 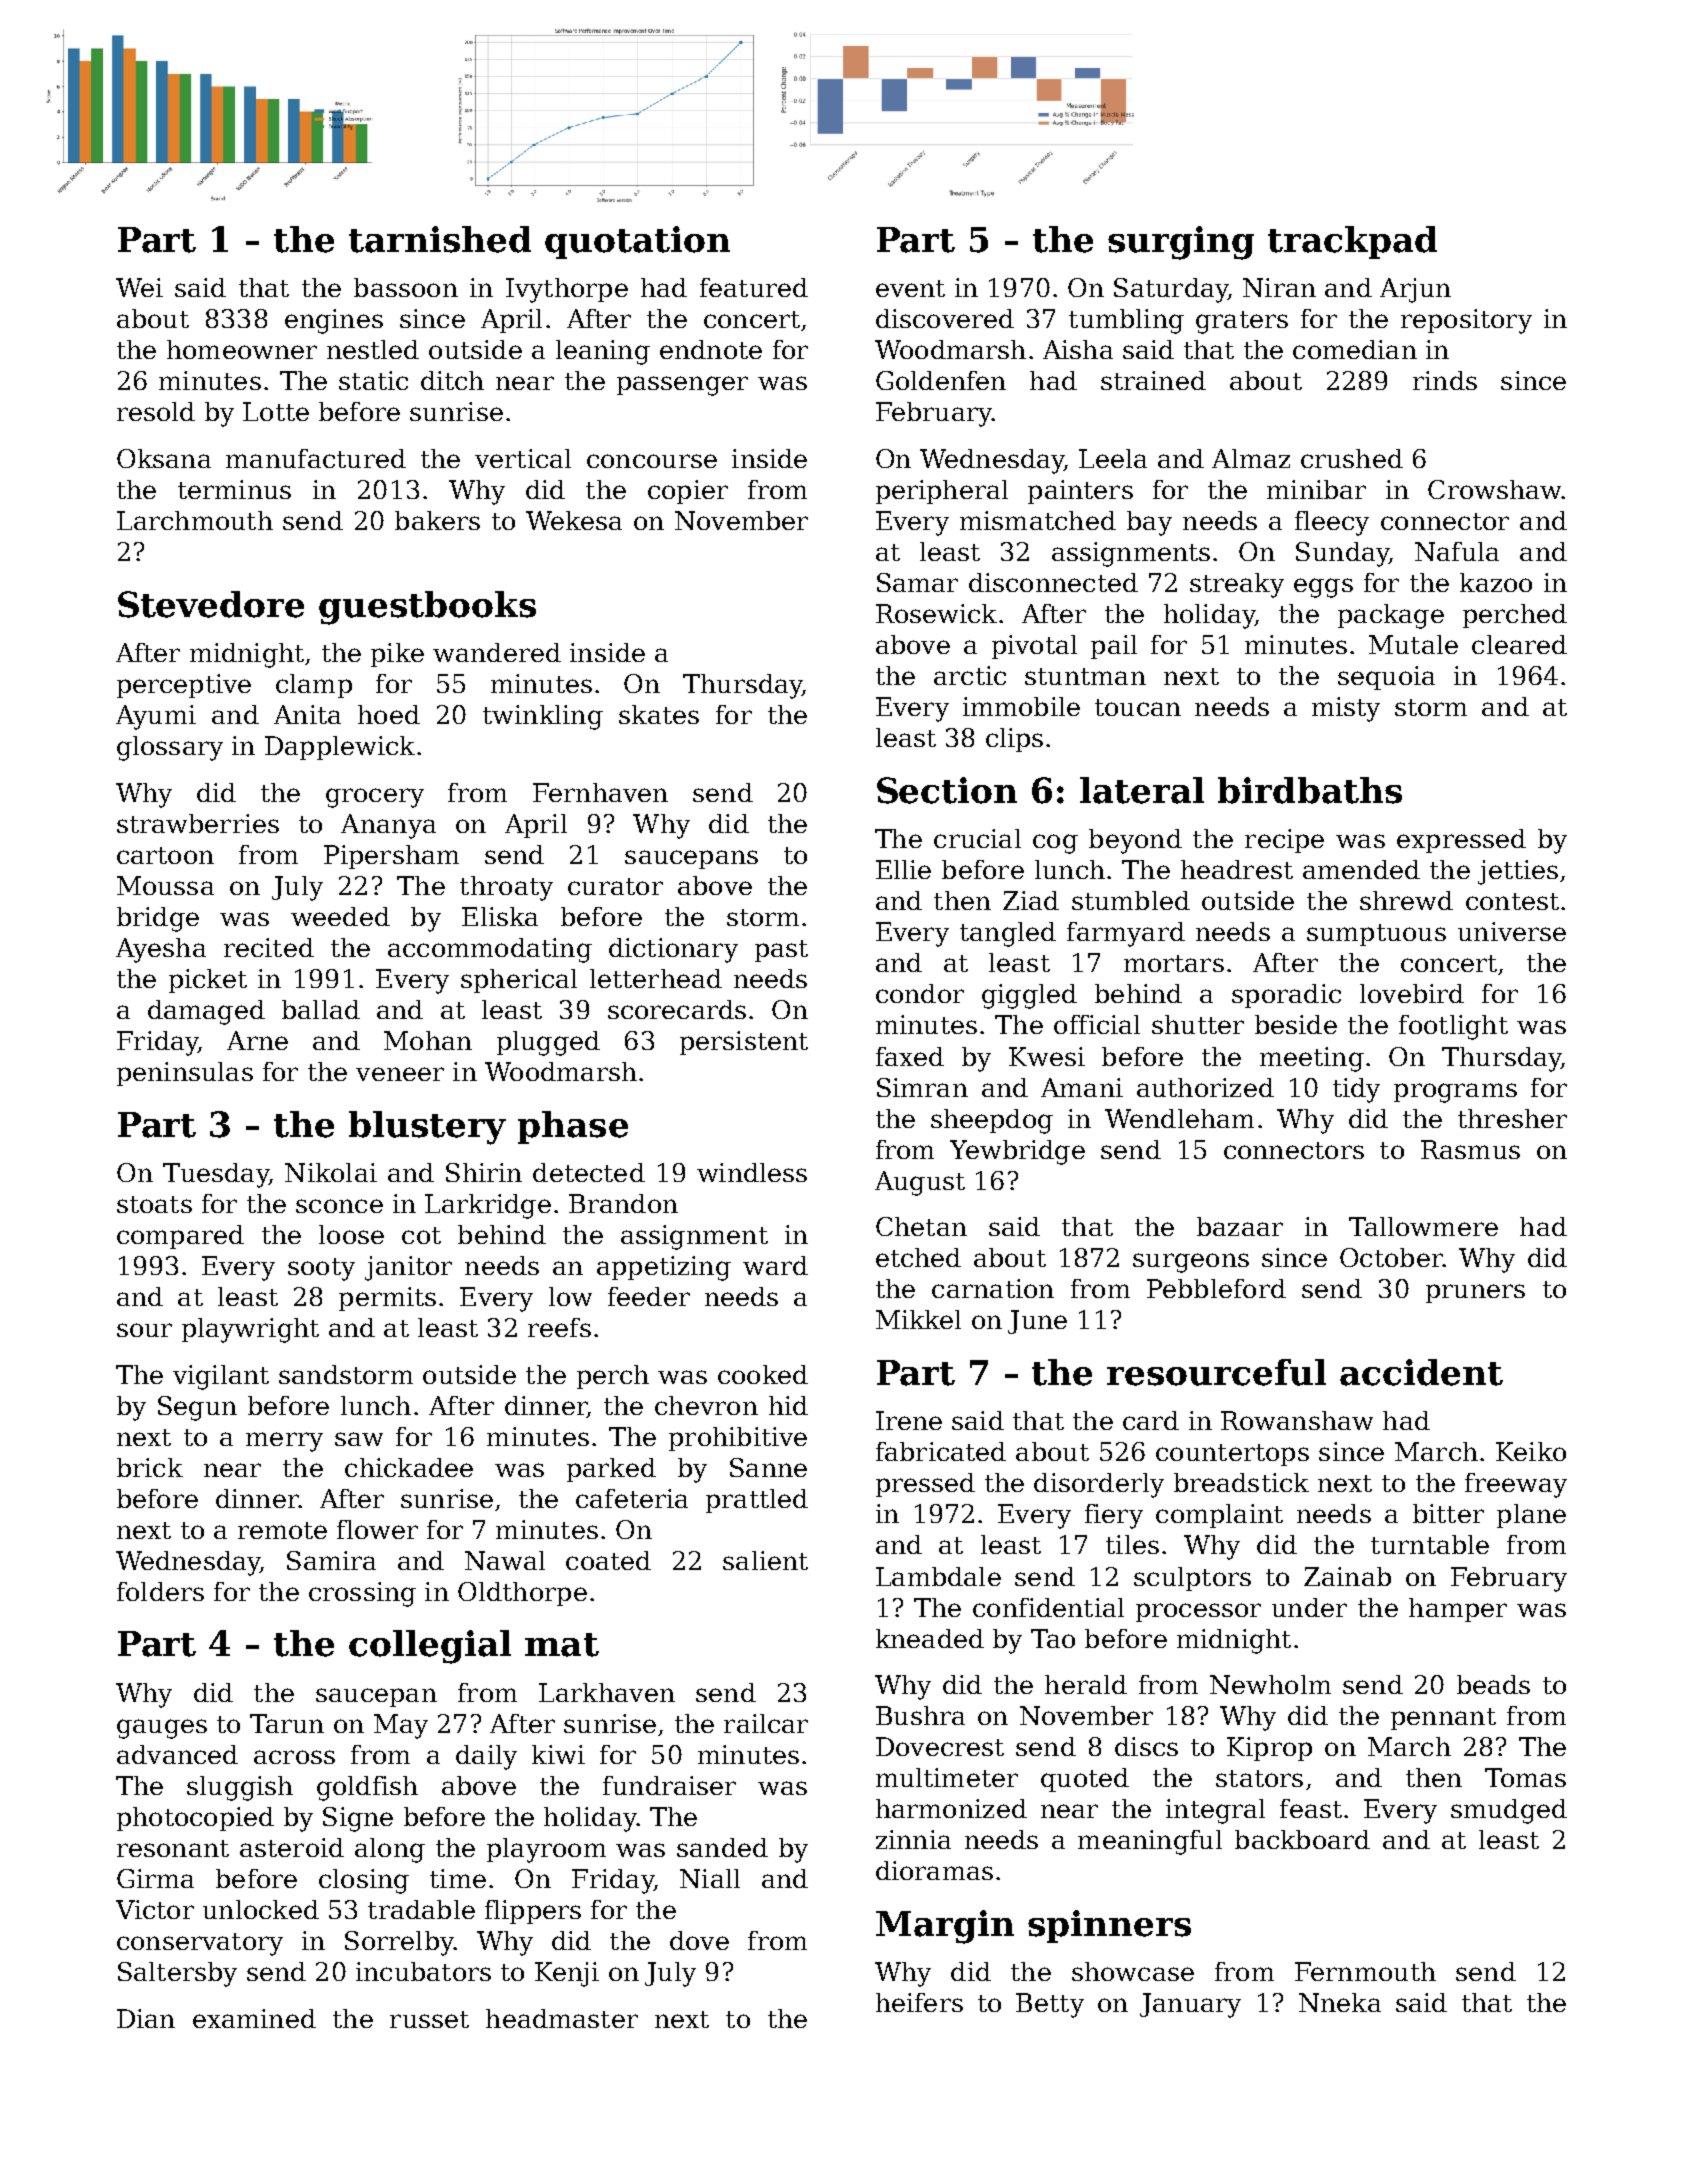 What do you see at coordinates (1340, 2002) in the image?
I see `Nneka` at bounding box center [1340, 2002].
